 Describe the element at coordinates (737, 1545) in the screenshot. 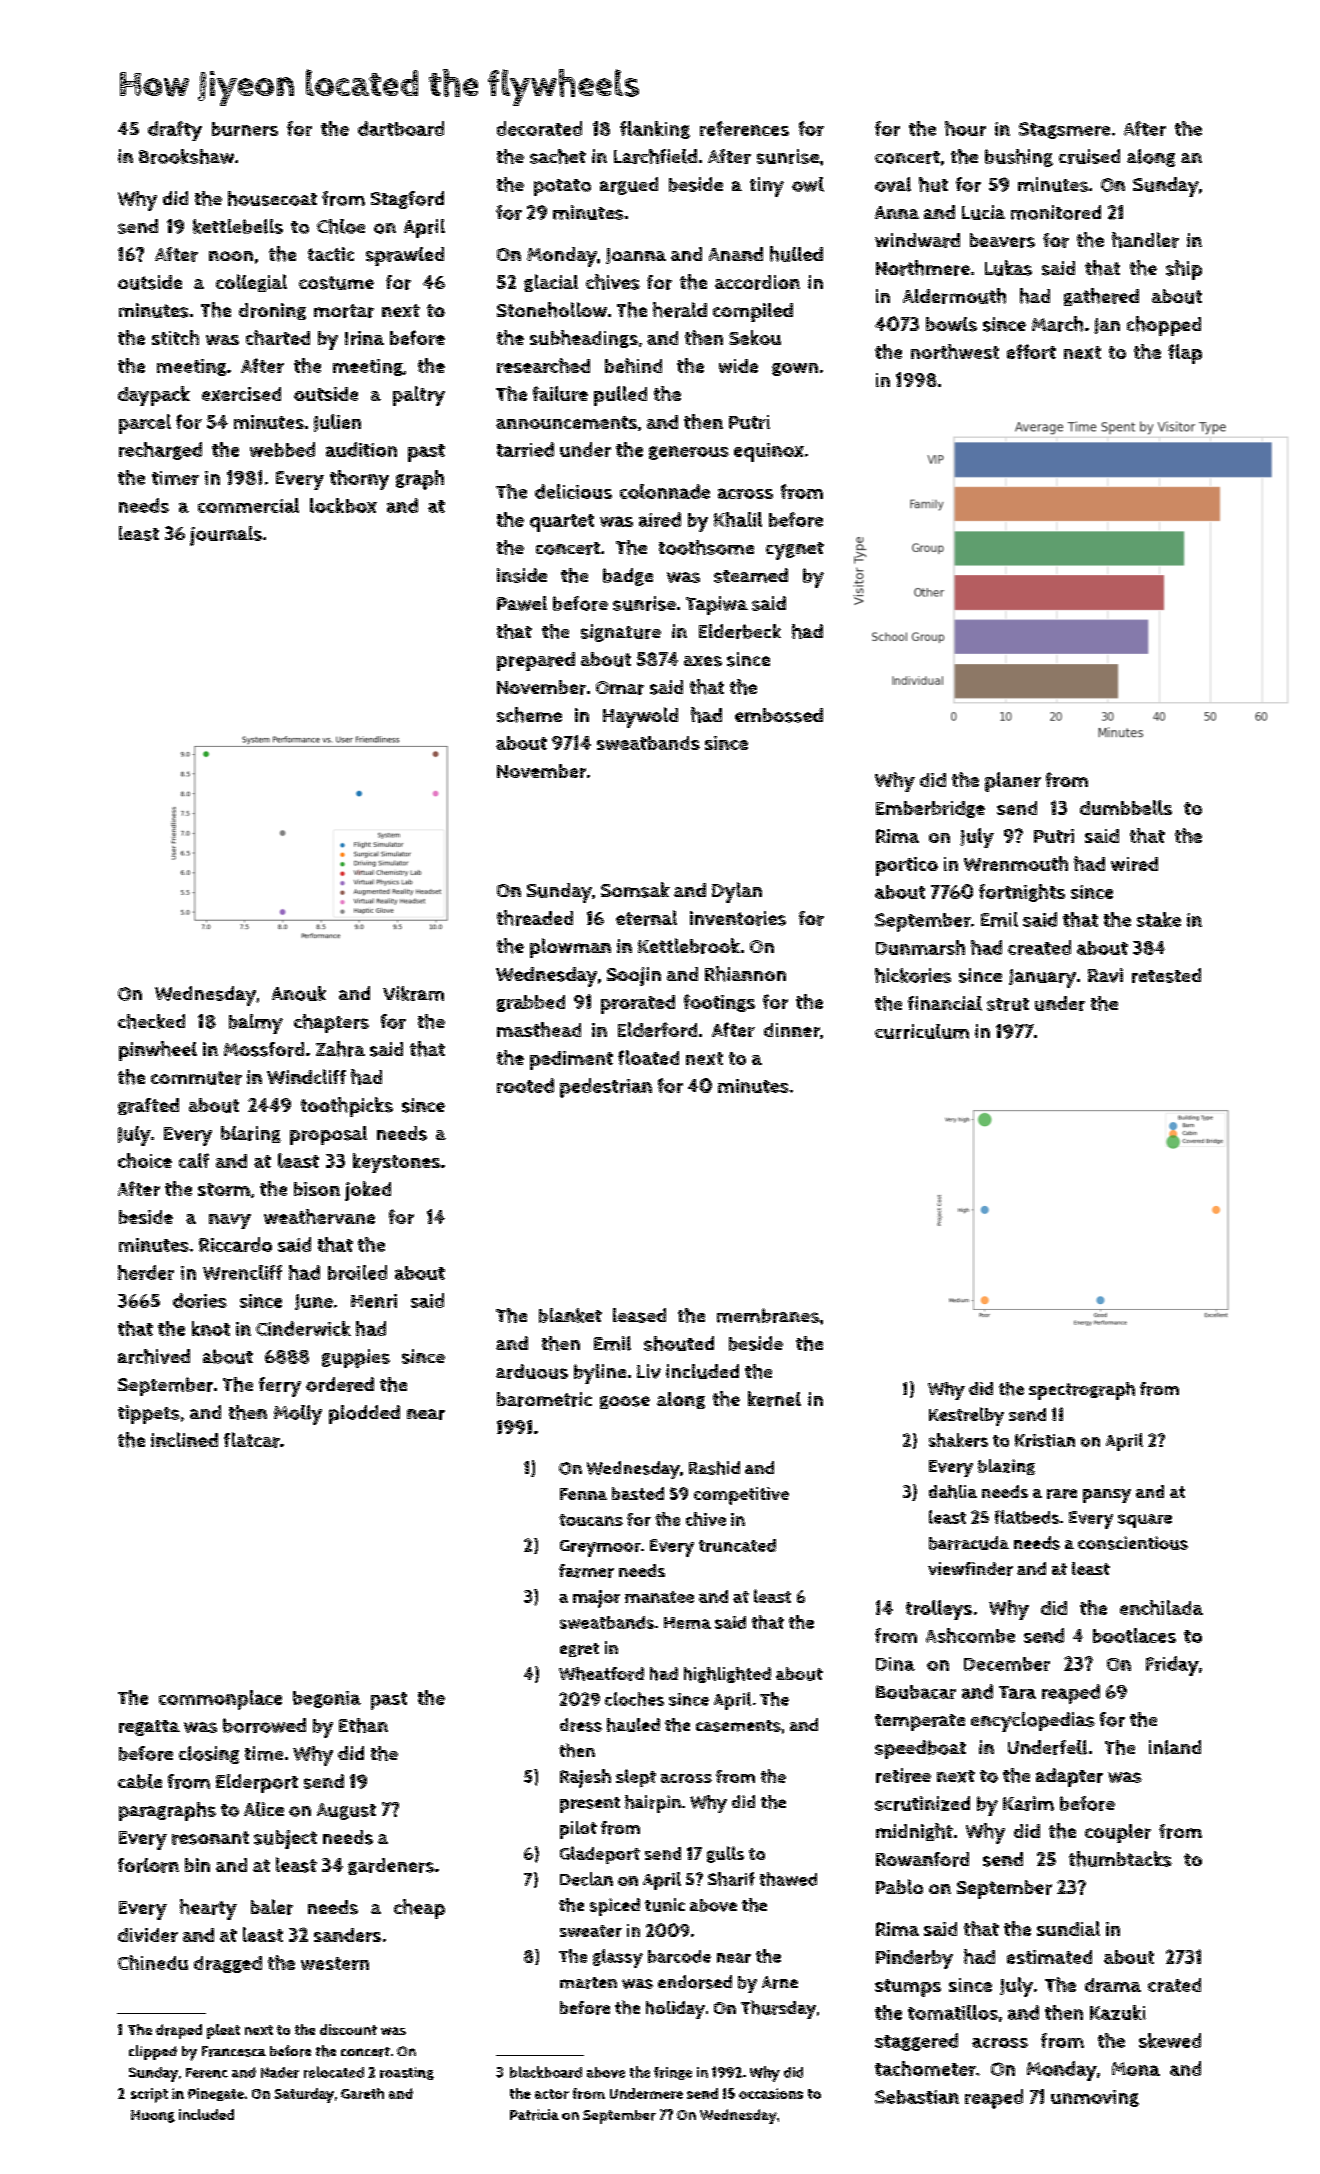

I see `truncated` at that location.
